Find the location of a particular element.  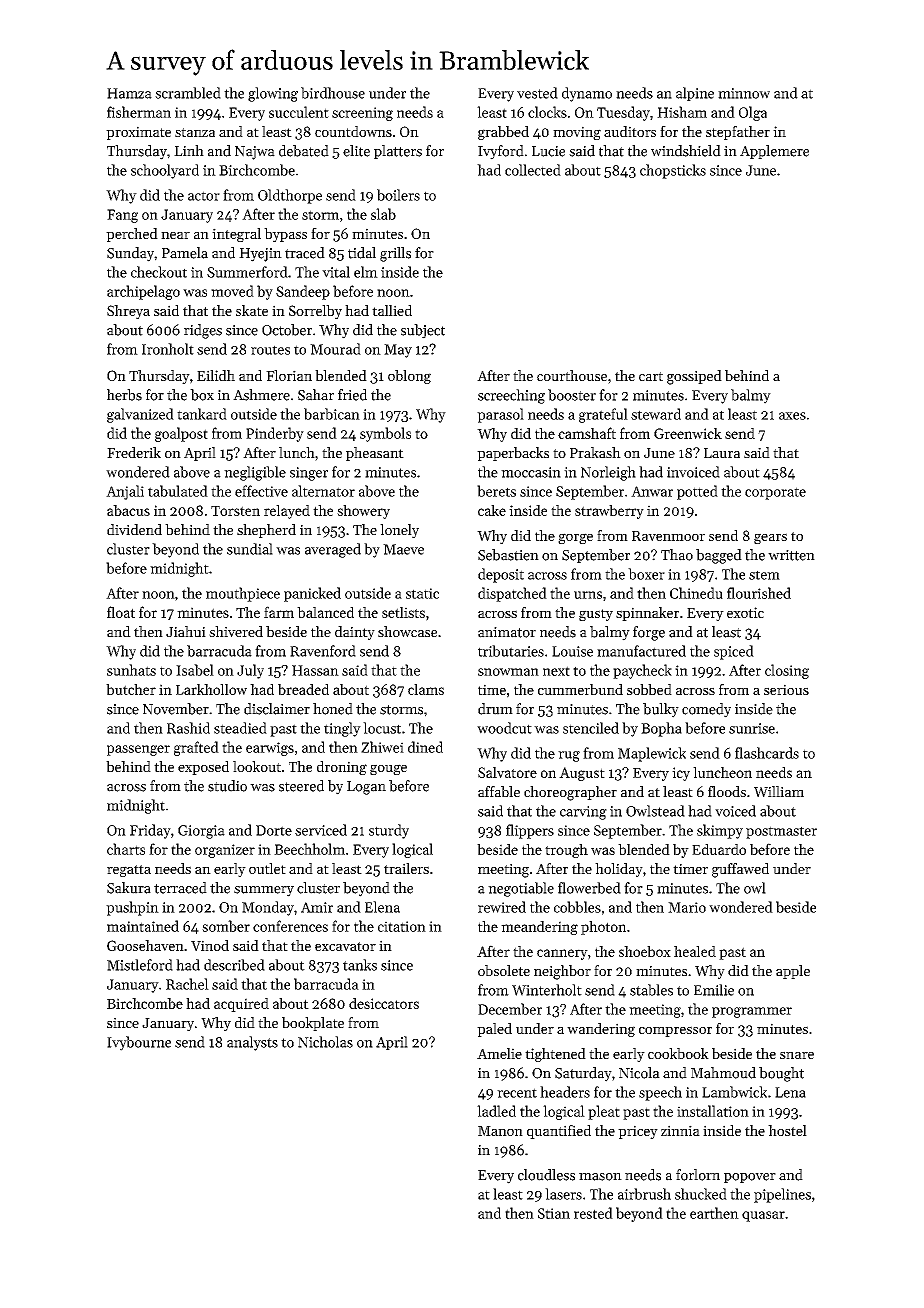

quasar is located at coordinates (763, 1216).
